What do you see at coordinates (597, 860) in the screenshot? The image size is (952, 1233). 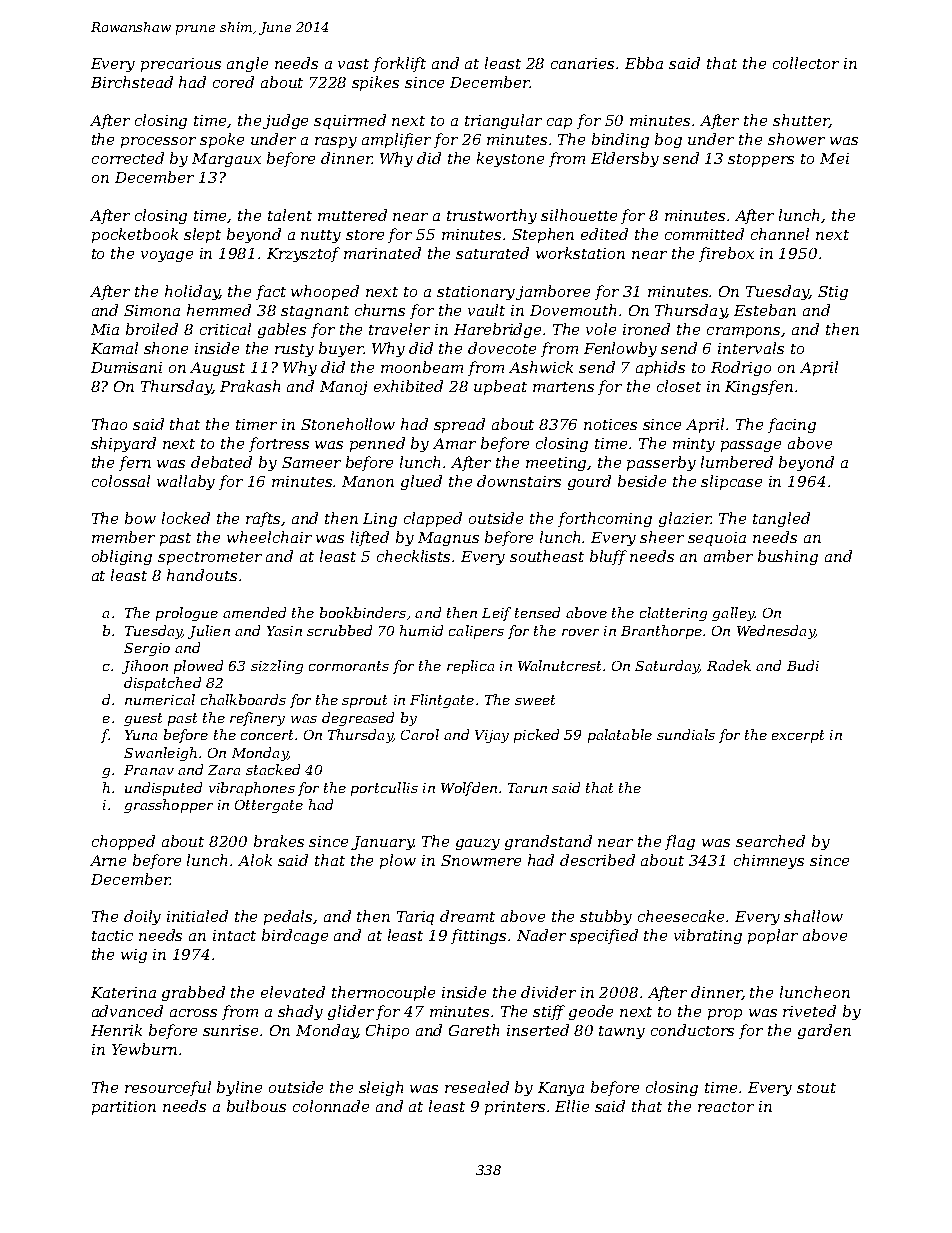 I see `described` at bounding box center [597, 860].
